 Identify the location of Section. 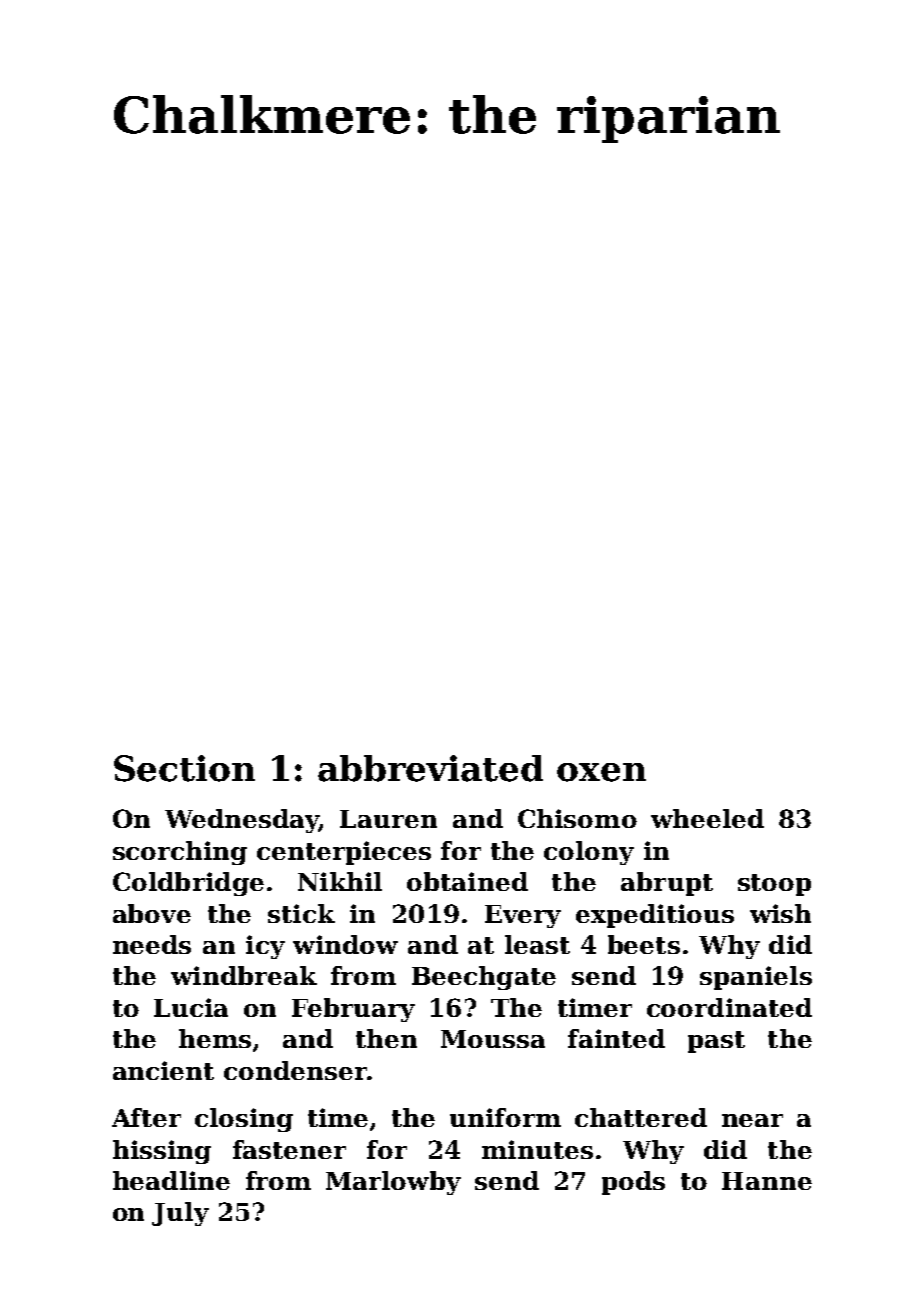
(184, 768).
